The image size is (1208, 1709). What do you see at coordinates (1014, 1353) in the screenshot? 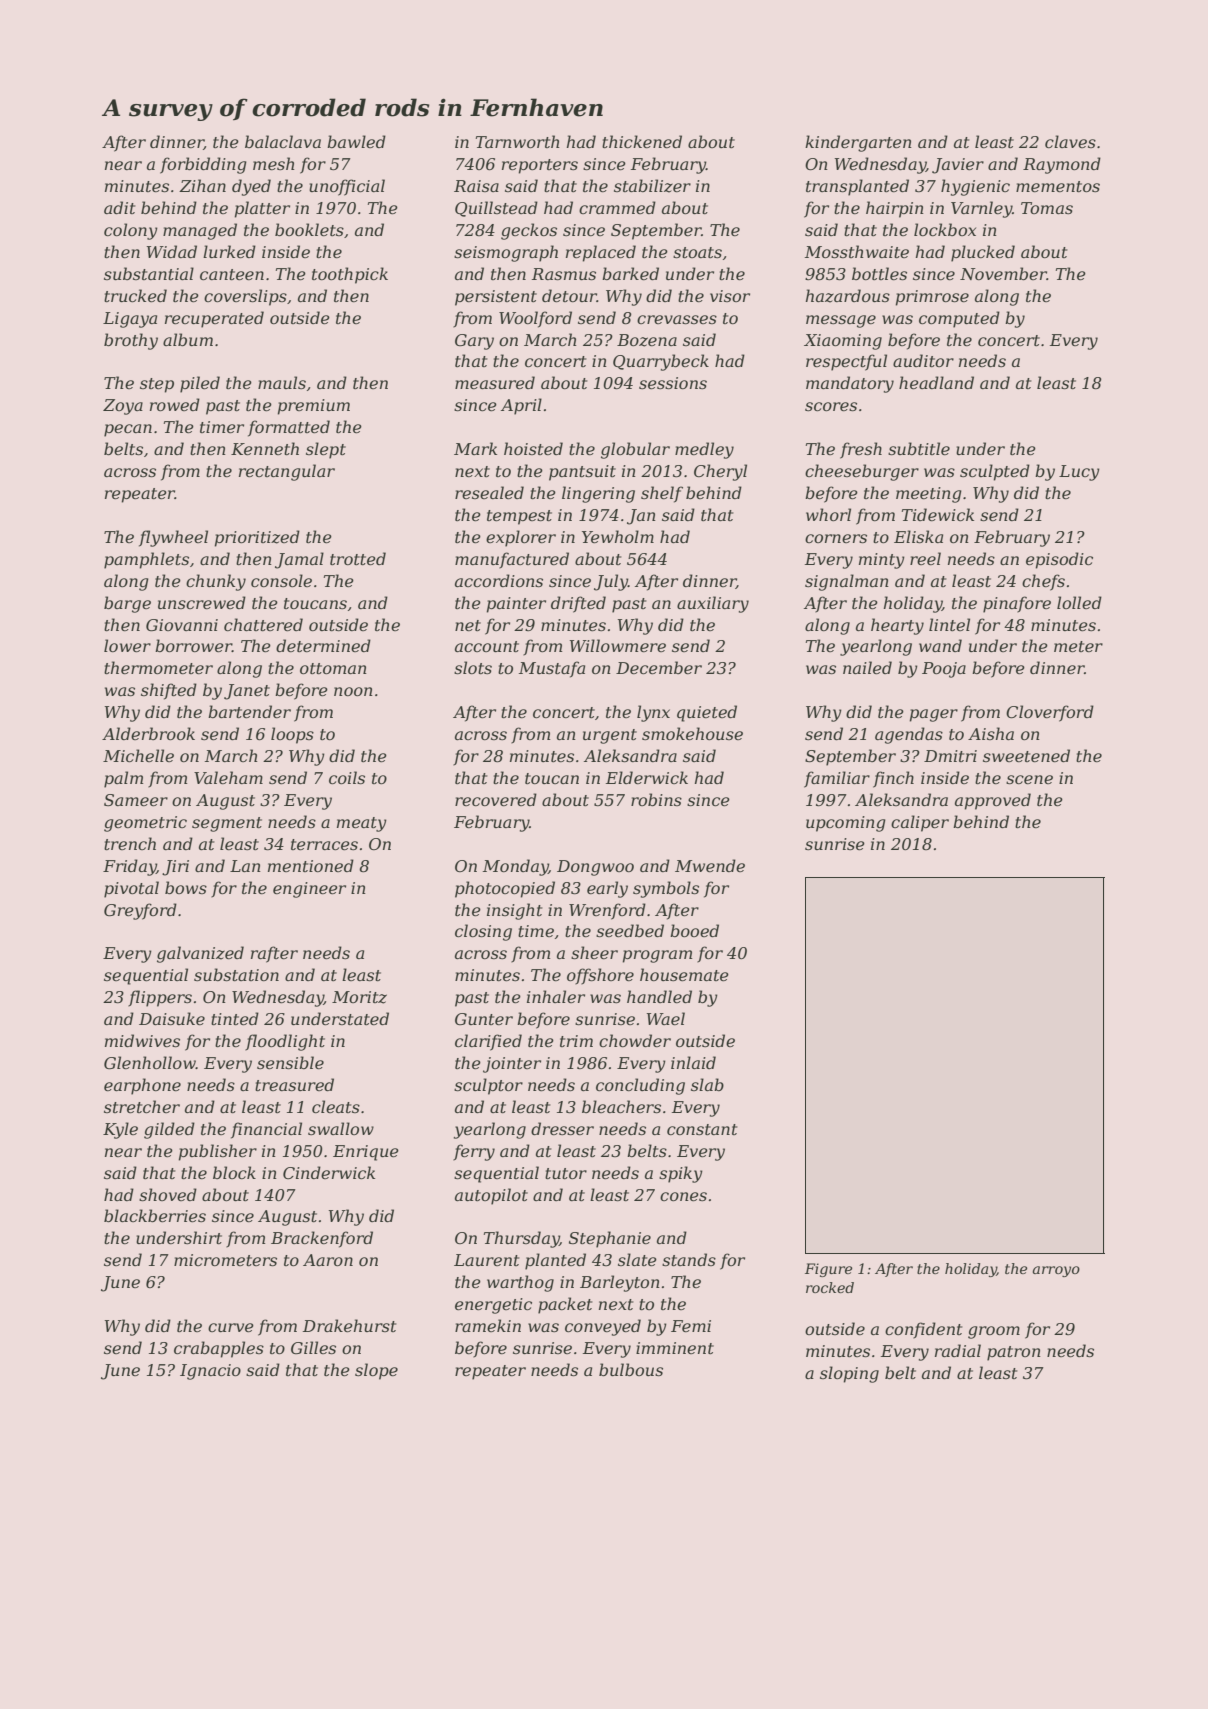
I see `patron` at bounding box center [1014, 1353].
